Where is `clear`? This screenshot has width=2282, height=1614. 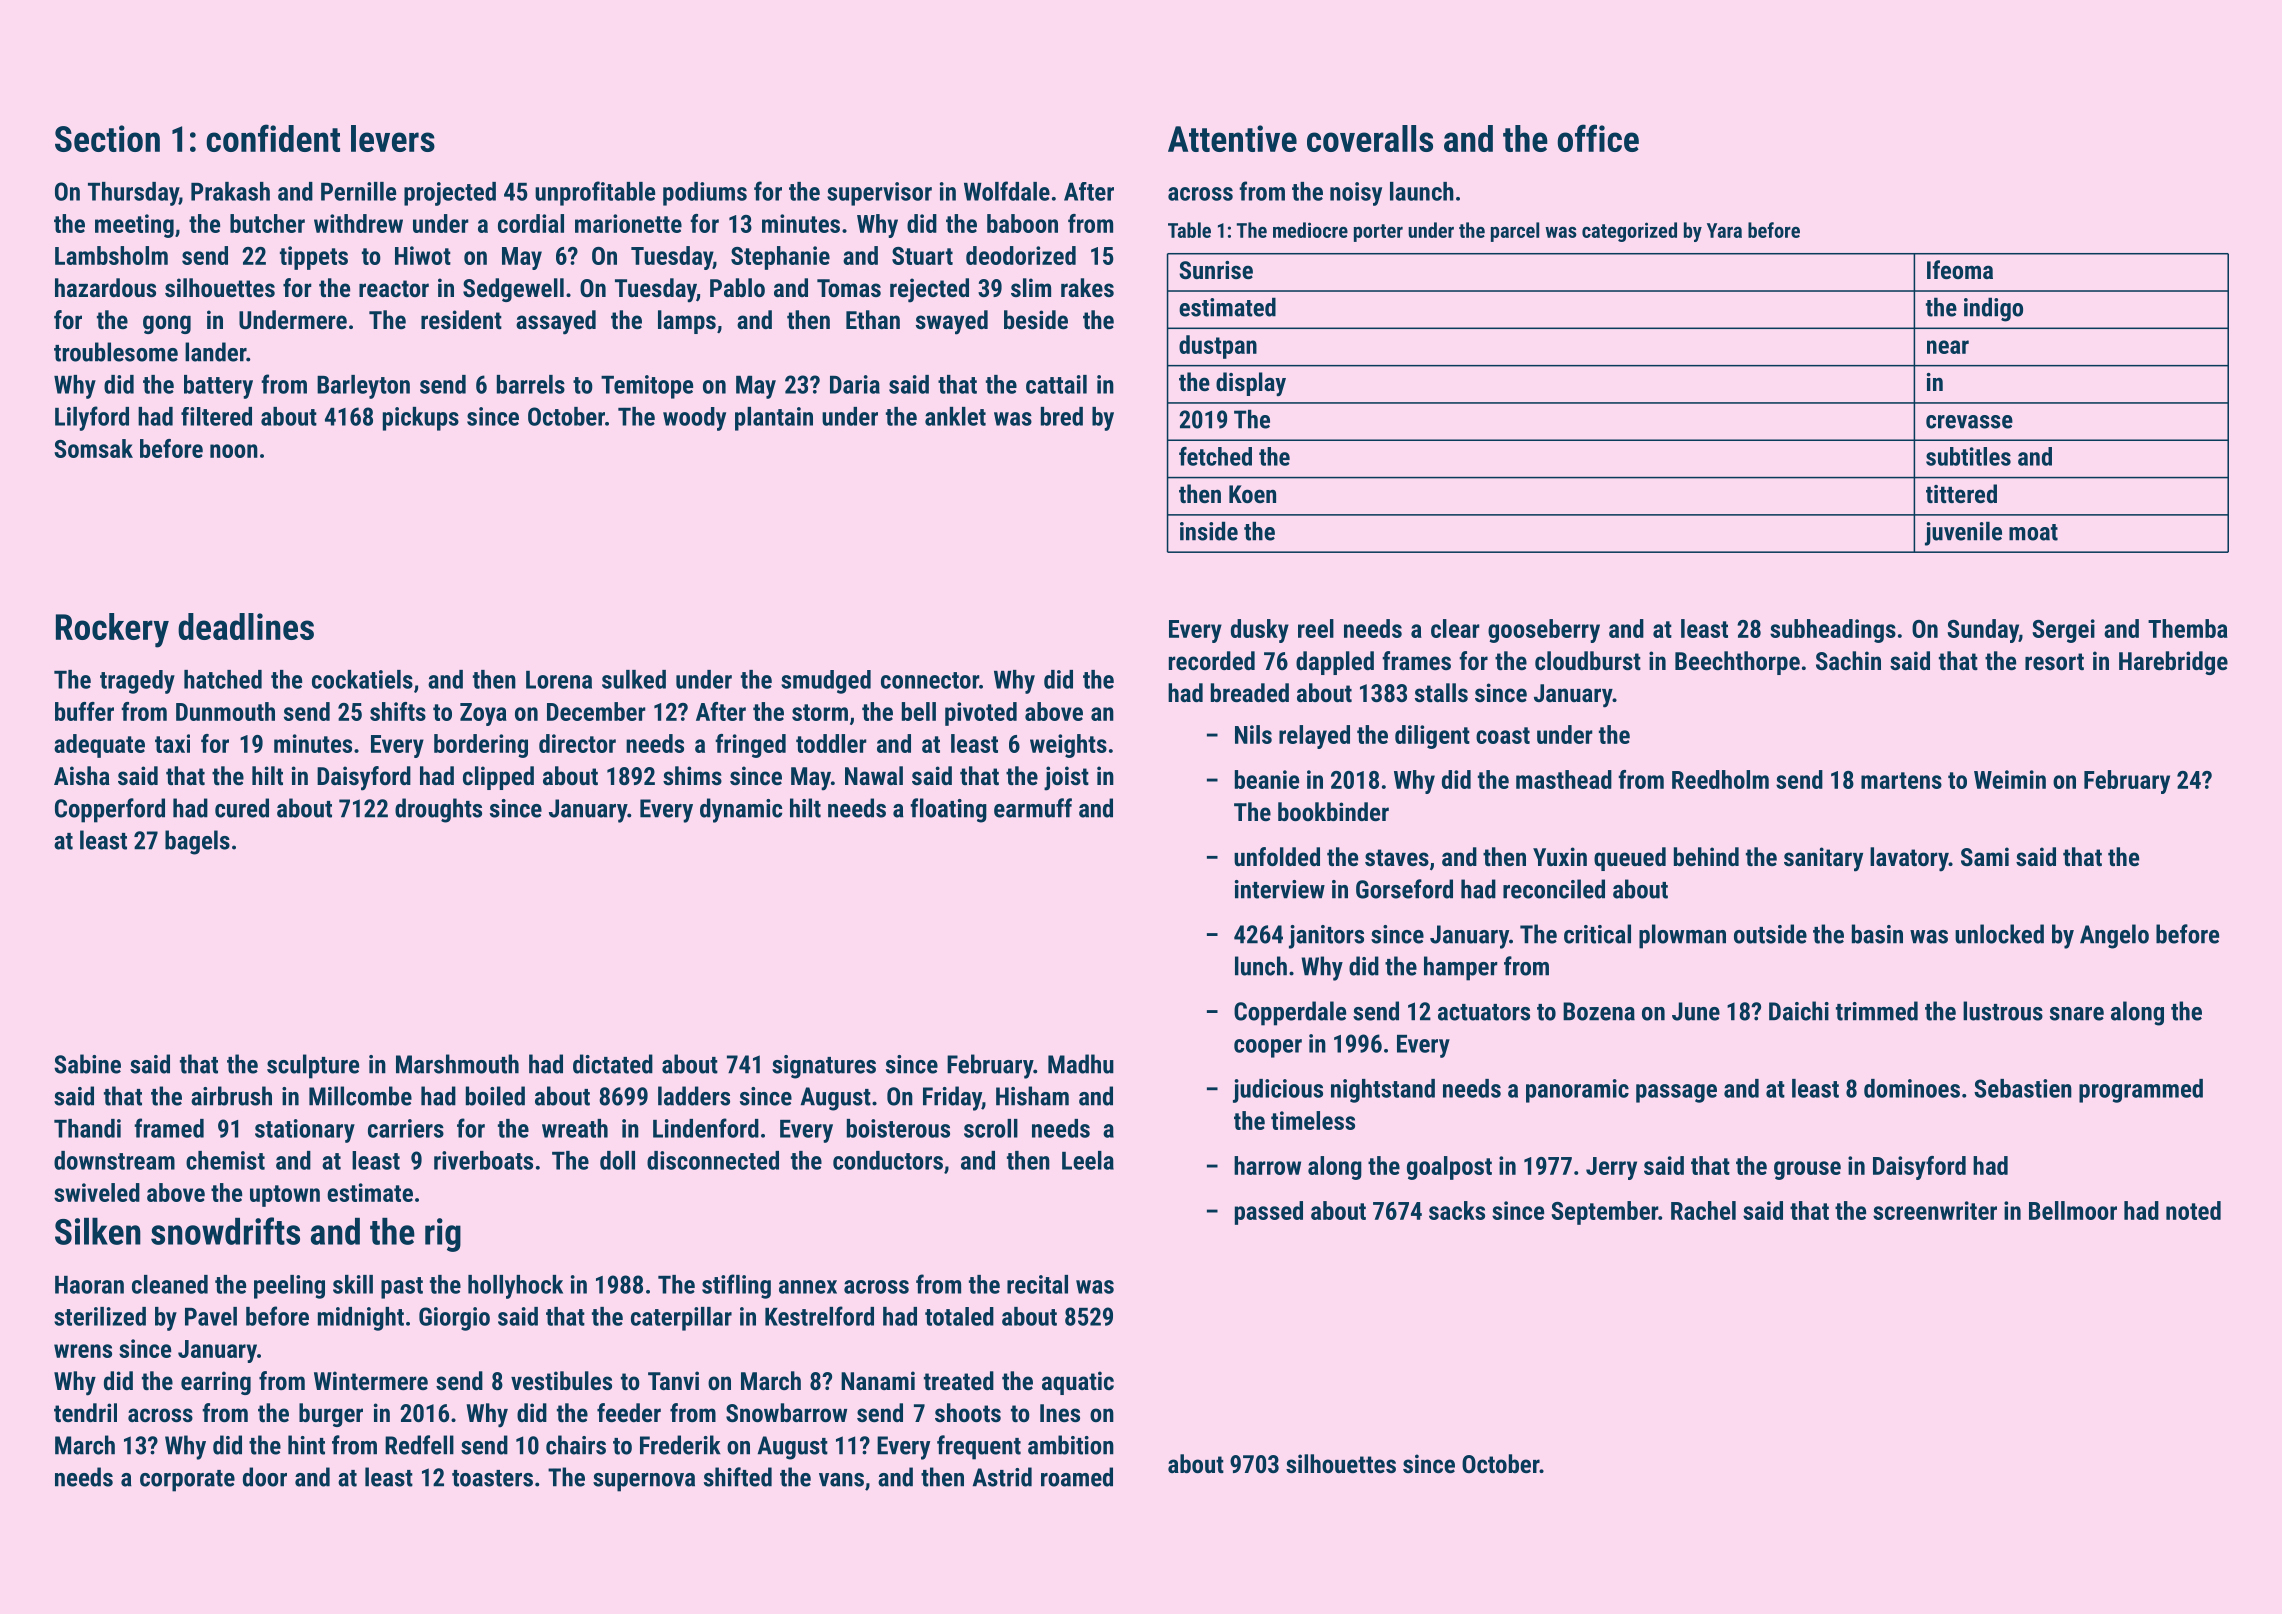
clear is located at coordinates (1455, 628).
